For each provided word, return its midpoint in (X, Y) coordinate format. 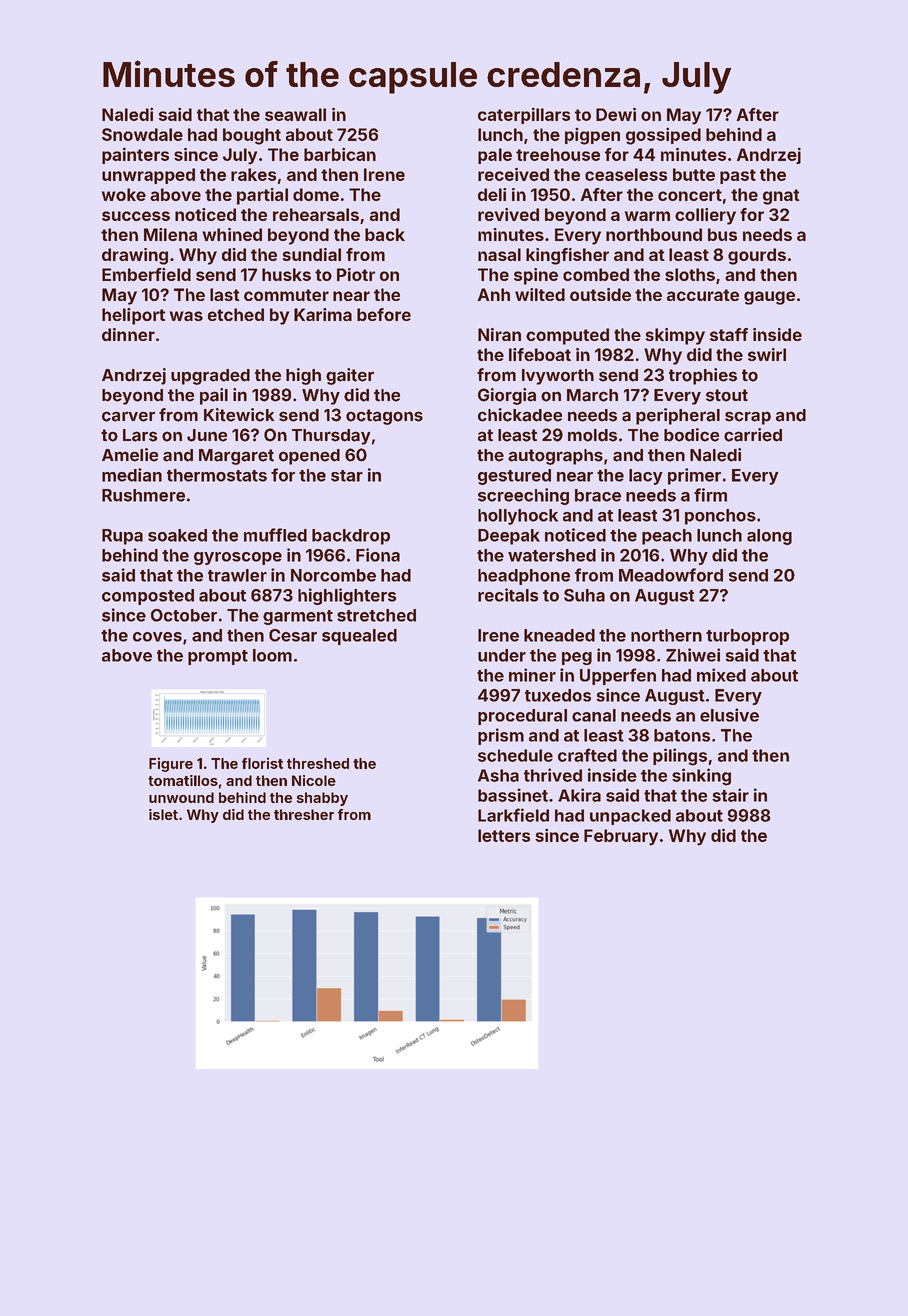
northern (666, 635)
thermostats (217, 475)
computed (567, 336)
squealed (359, 637)
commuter (286, 295)
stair (730, 795)
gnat (781, 197)
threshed (318, 763)
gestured (514, 477)
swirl (767, 354)
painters (135, 155)
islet (163, 814)
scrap (748, 418)
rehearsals (316, 214)
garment (298, 617)
